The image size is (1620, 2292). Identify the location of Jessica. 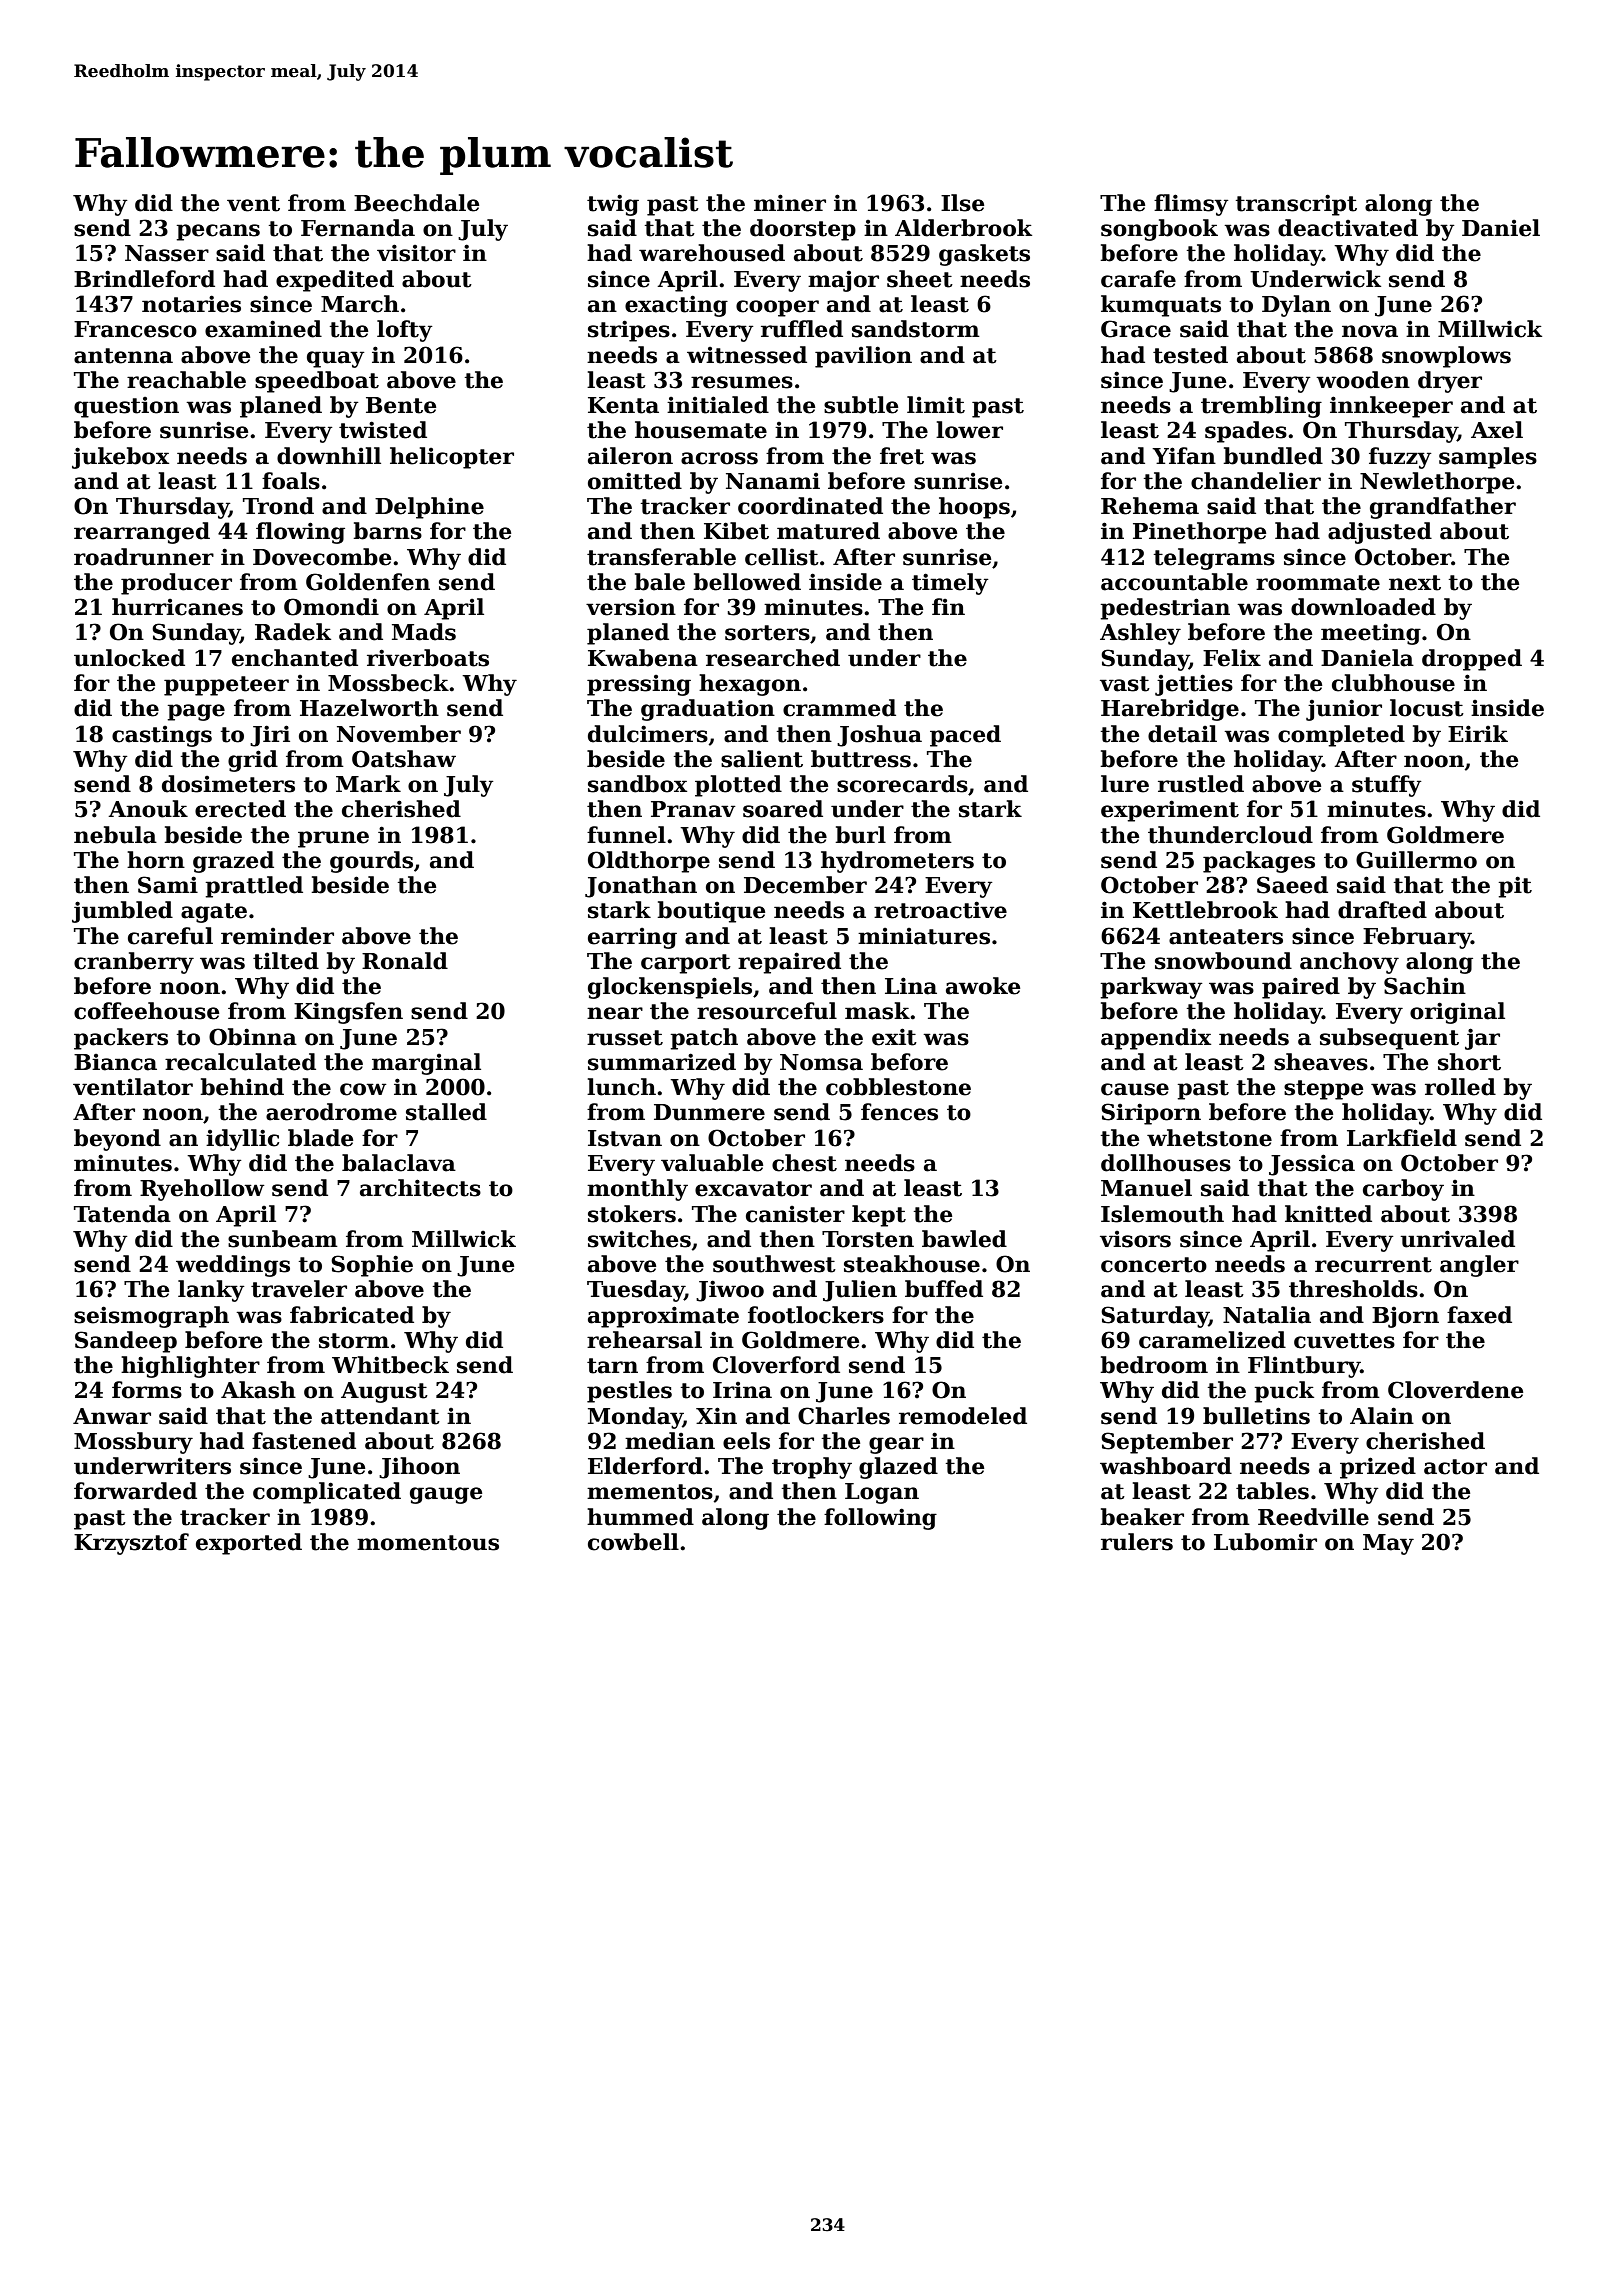
(1312, 1165).
